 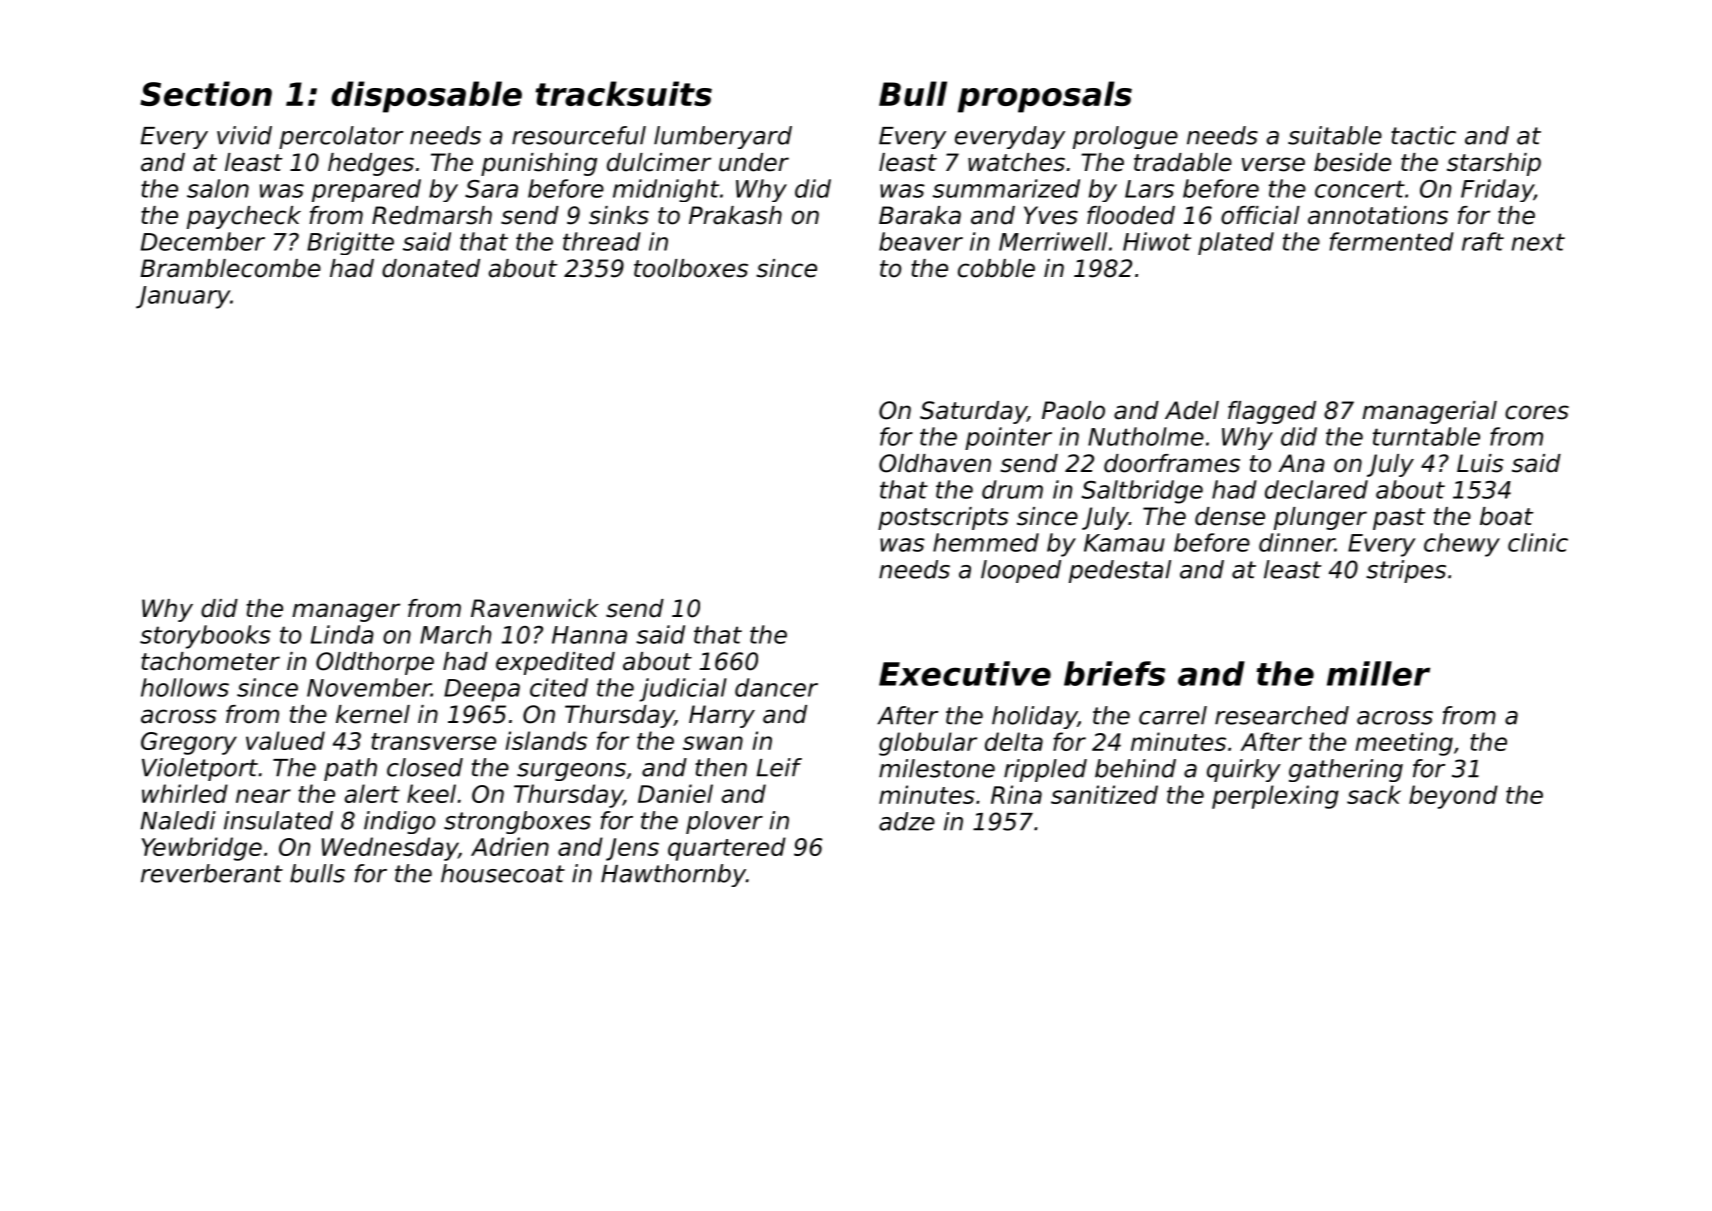 I want to click on tactic, so click(x=1423, y=135).
